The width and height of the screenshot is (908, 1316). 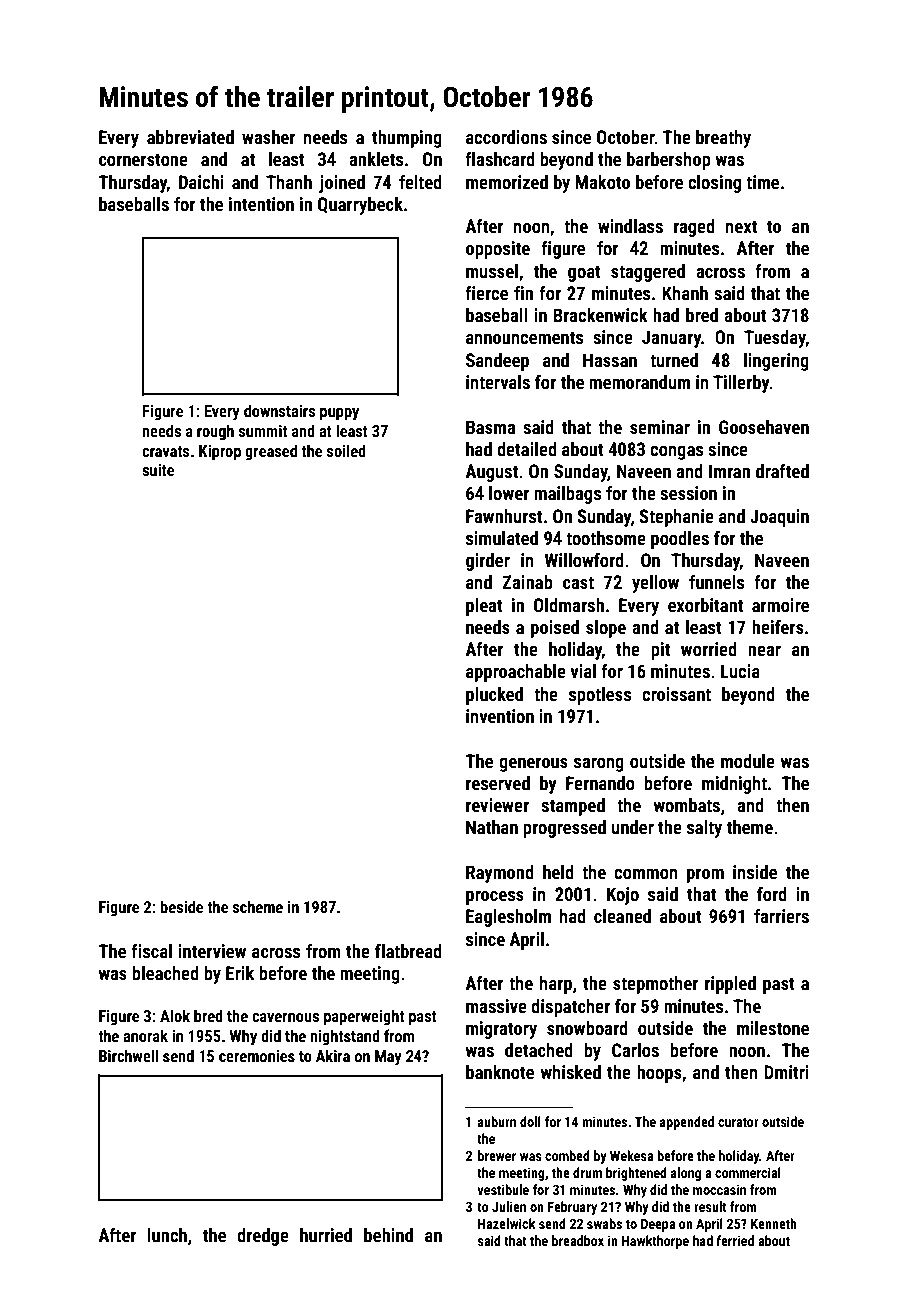 What do you see at coordinates (167, 1235) in the screenshot?
I see `lunch` at bounding box center [167, 1235].
